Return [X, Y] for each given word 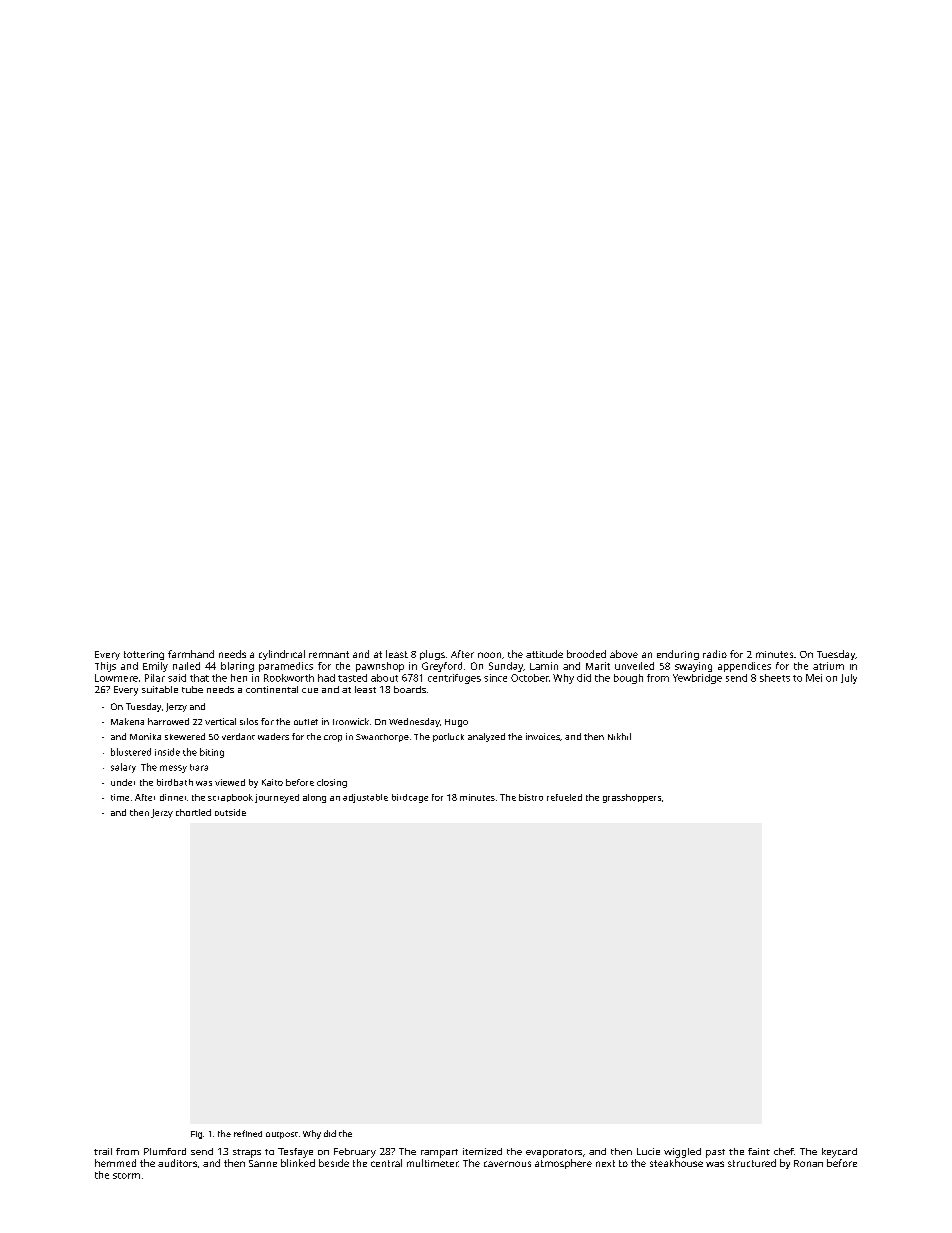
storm [126, 1176]
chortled [193, 812]
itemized [482, 1151]
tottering [144, 655]
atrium [828, 666]
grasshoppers [632, 798]
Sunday [506, 667]
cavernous [507, 1164]
